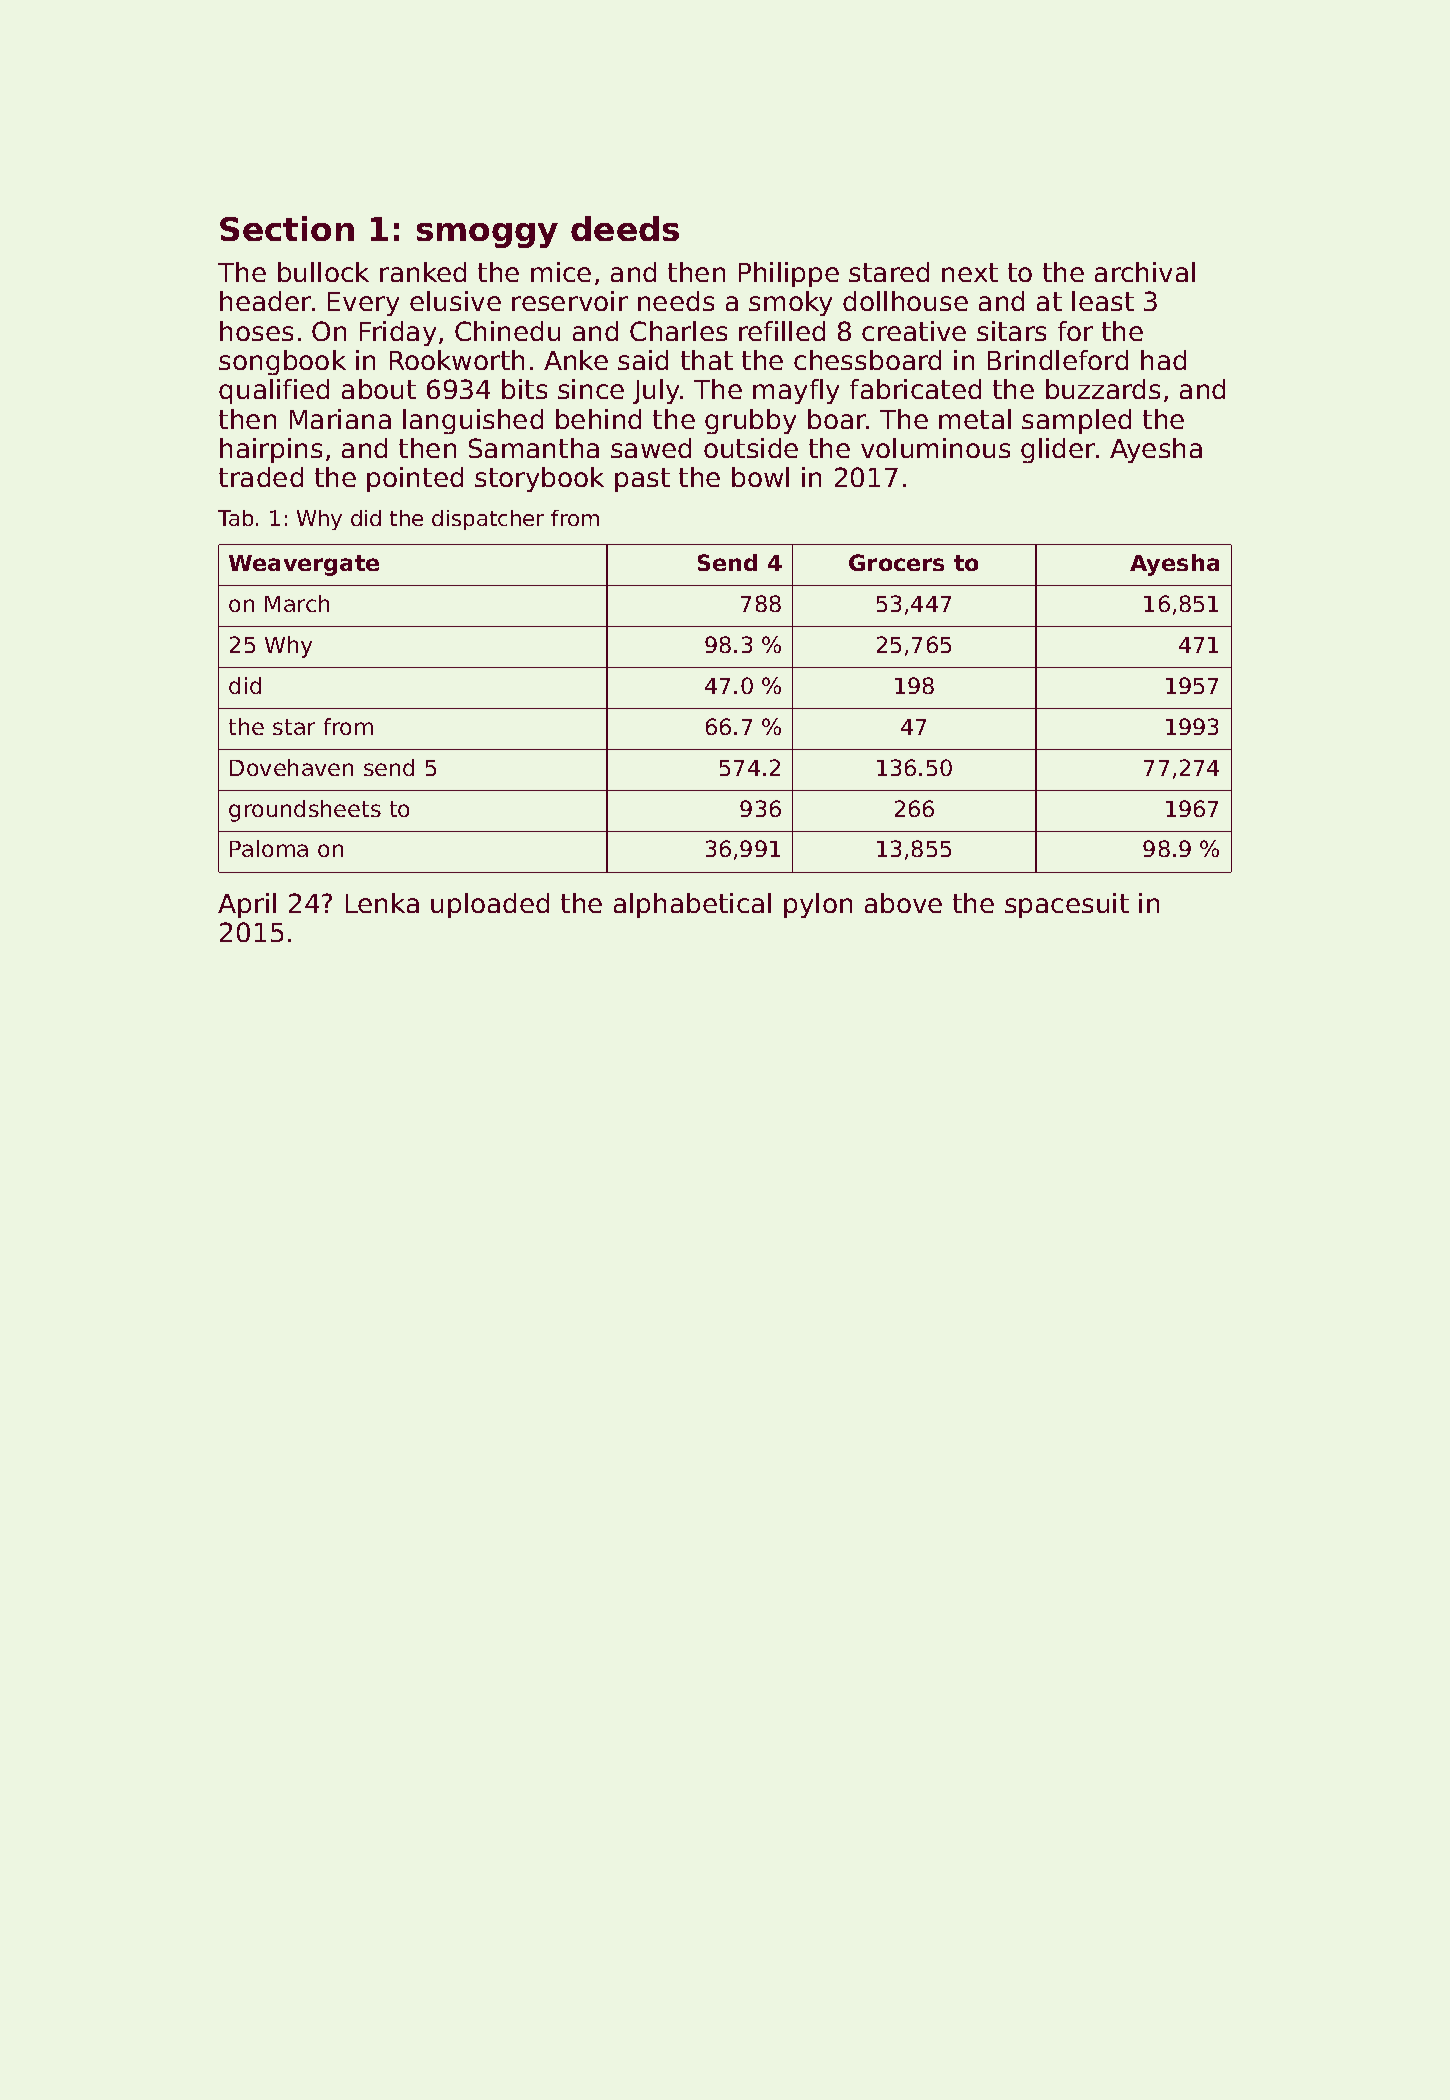  What do you see at coordinates (905, 301) in the screenshot?
I see `dollhouse` at bounding box center [905, 301].
